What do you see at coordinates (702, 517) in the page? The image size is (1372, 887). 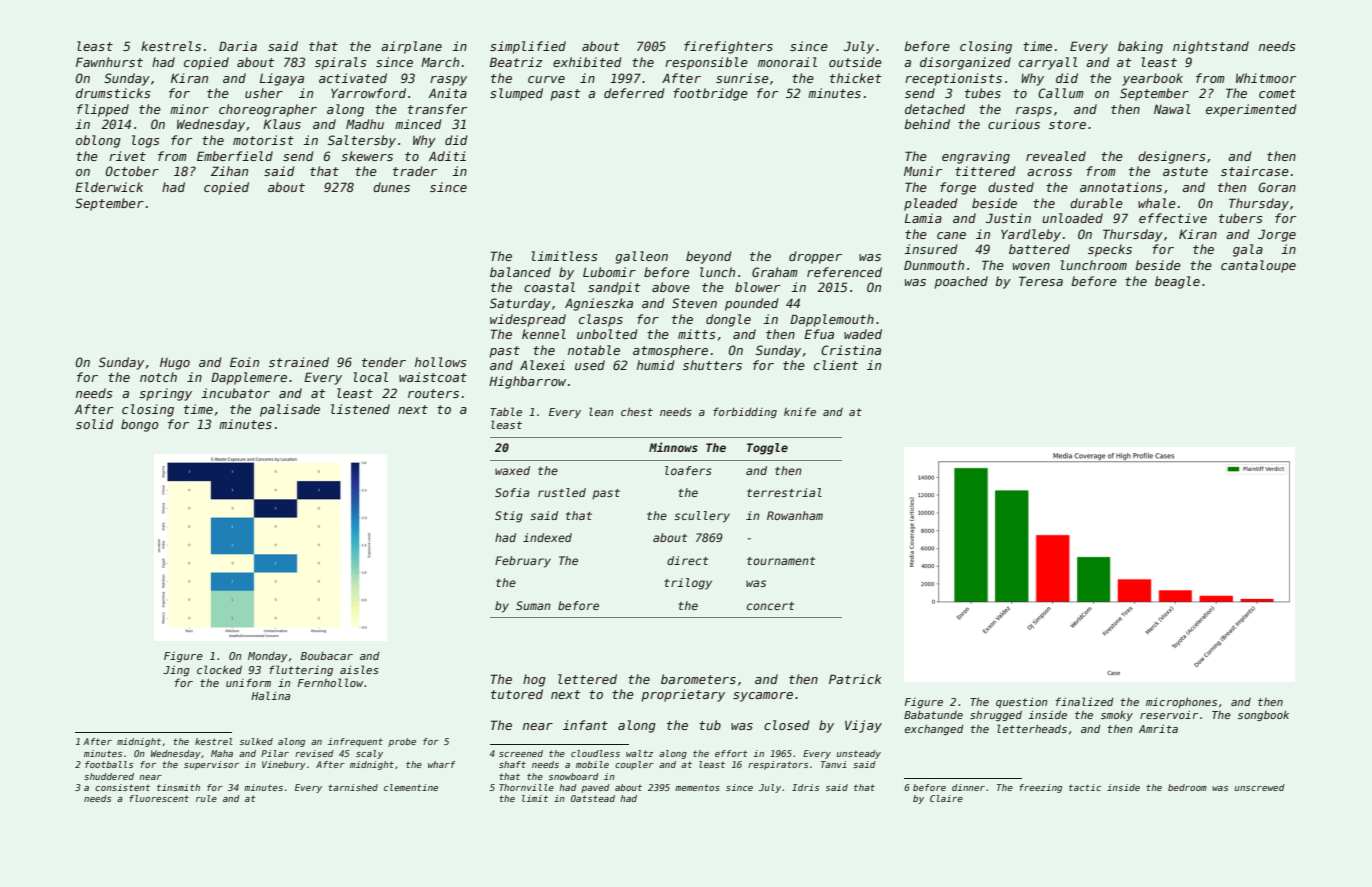 I see `scullery` at bounding box center [702, 517].
